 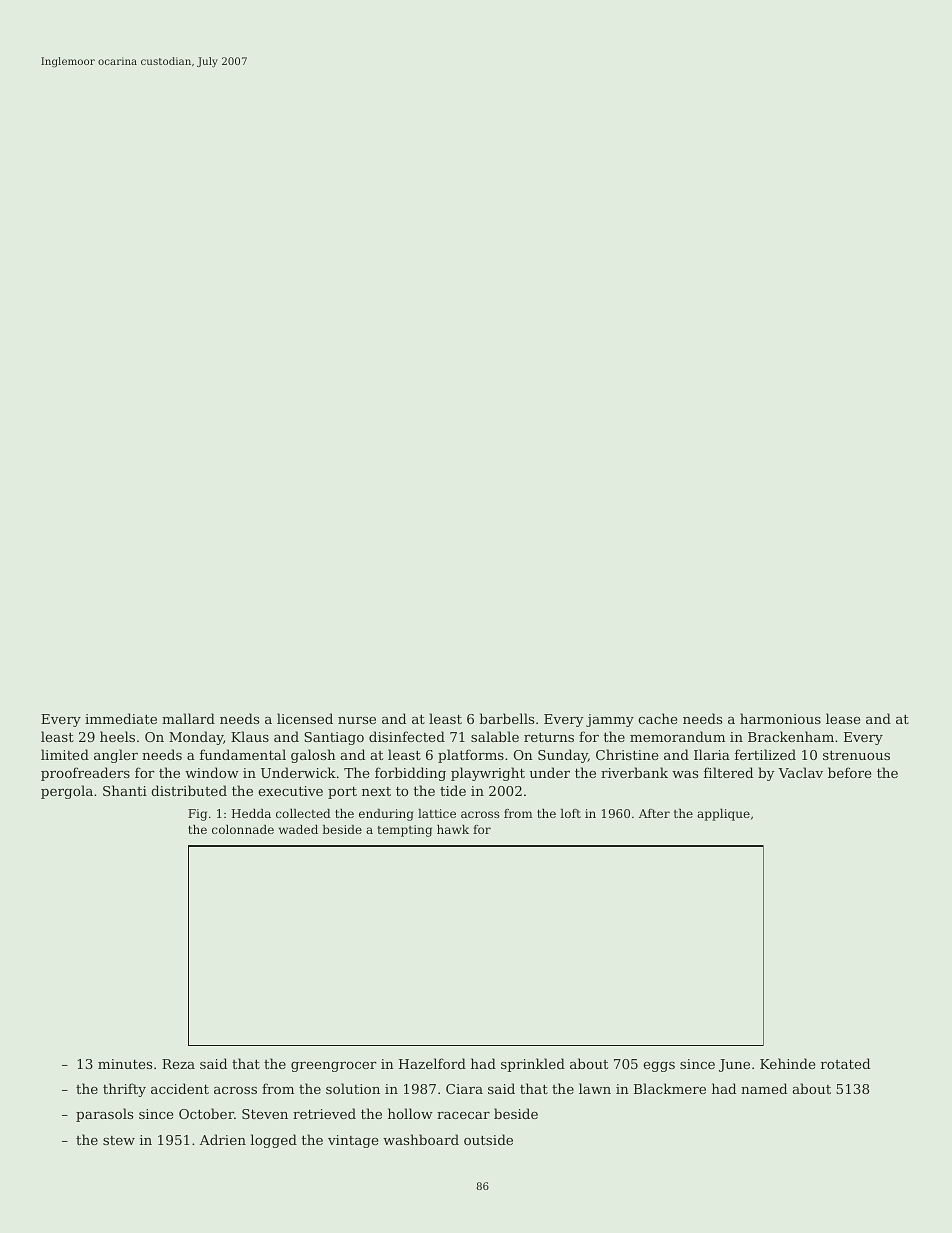 I want to click on applique, so click(x=723, y=815).
